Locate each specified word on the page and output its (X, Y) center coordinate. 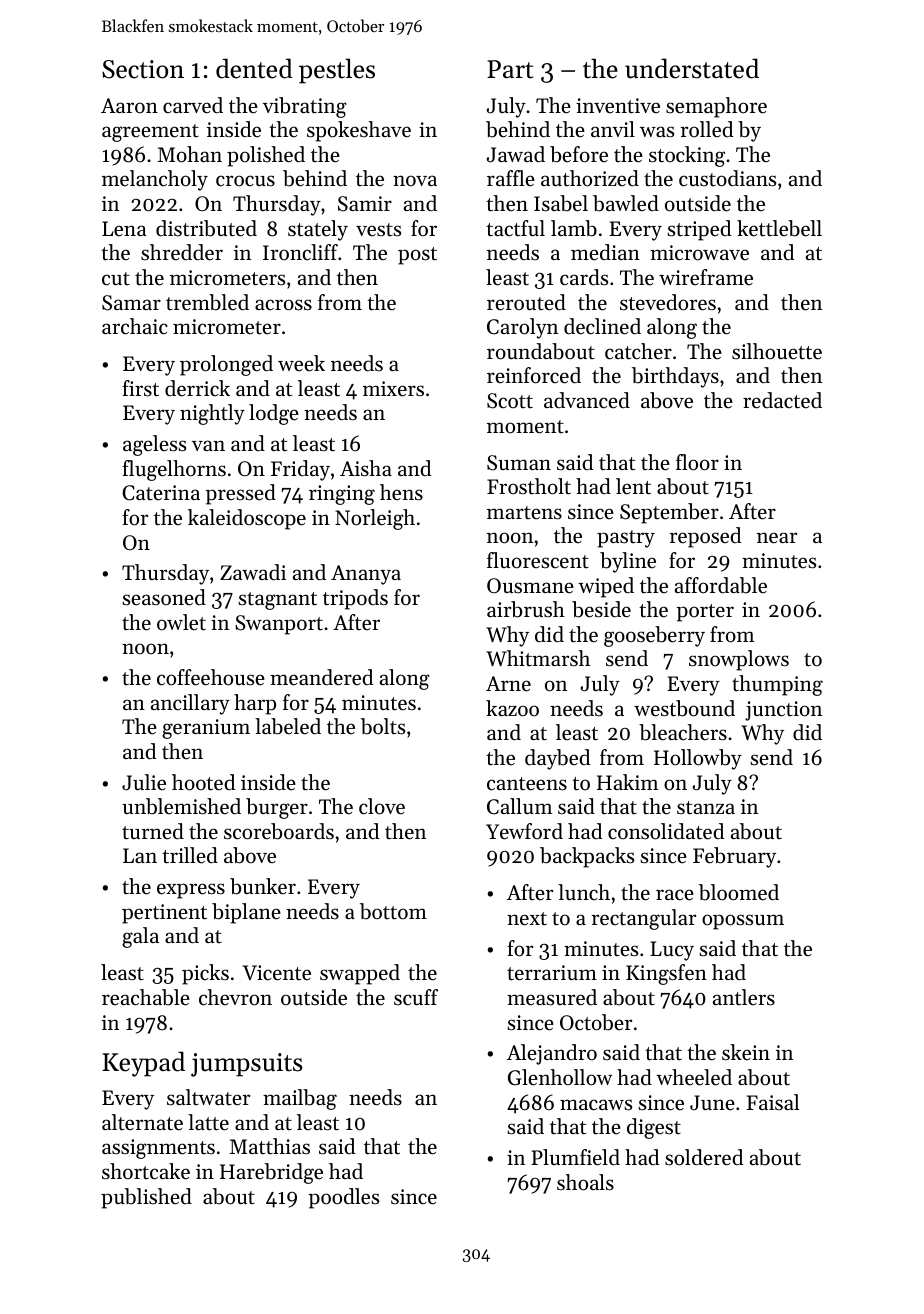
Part (510, 69)
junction (783, 711)
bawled (626, 203)
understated (692, 68)
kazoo (512, 708)
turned (153, 831)
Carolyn (522, 328)
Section (143, 69)
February (734, 857)
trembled (207, 302)
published (146, 1198)
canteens (527, 784)
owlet (181, 622)
